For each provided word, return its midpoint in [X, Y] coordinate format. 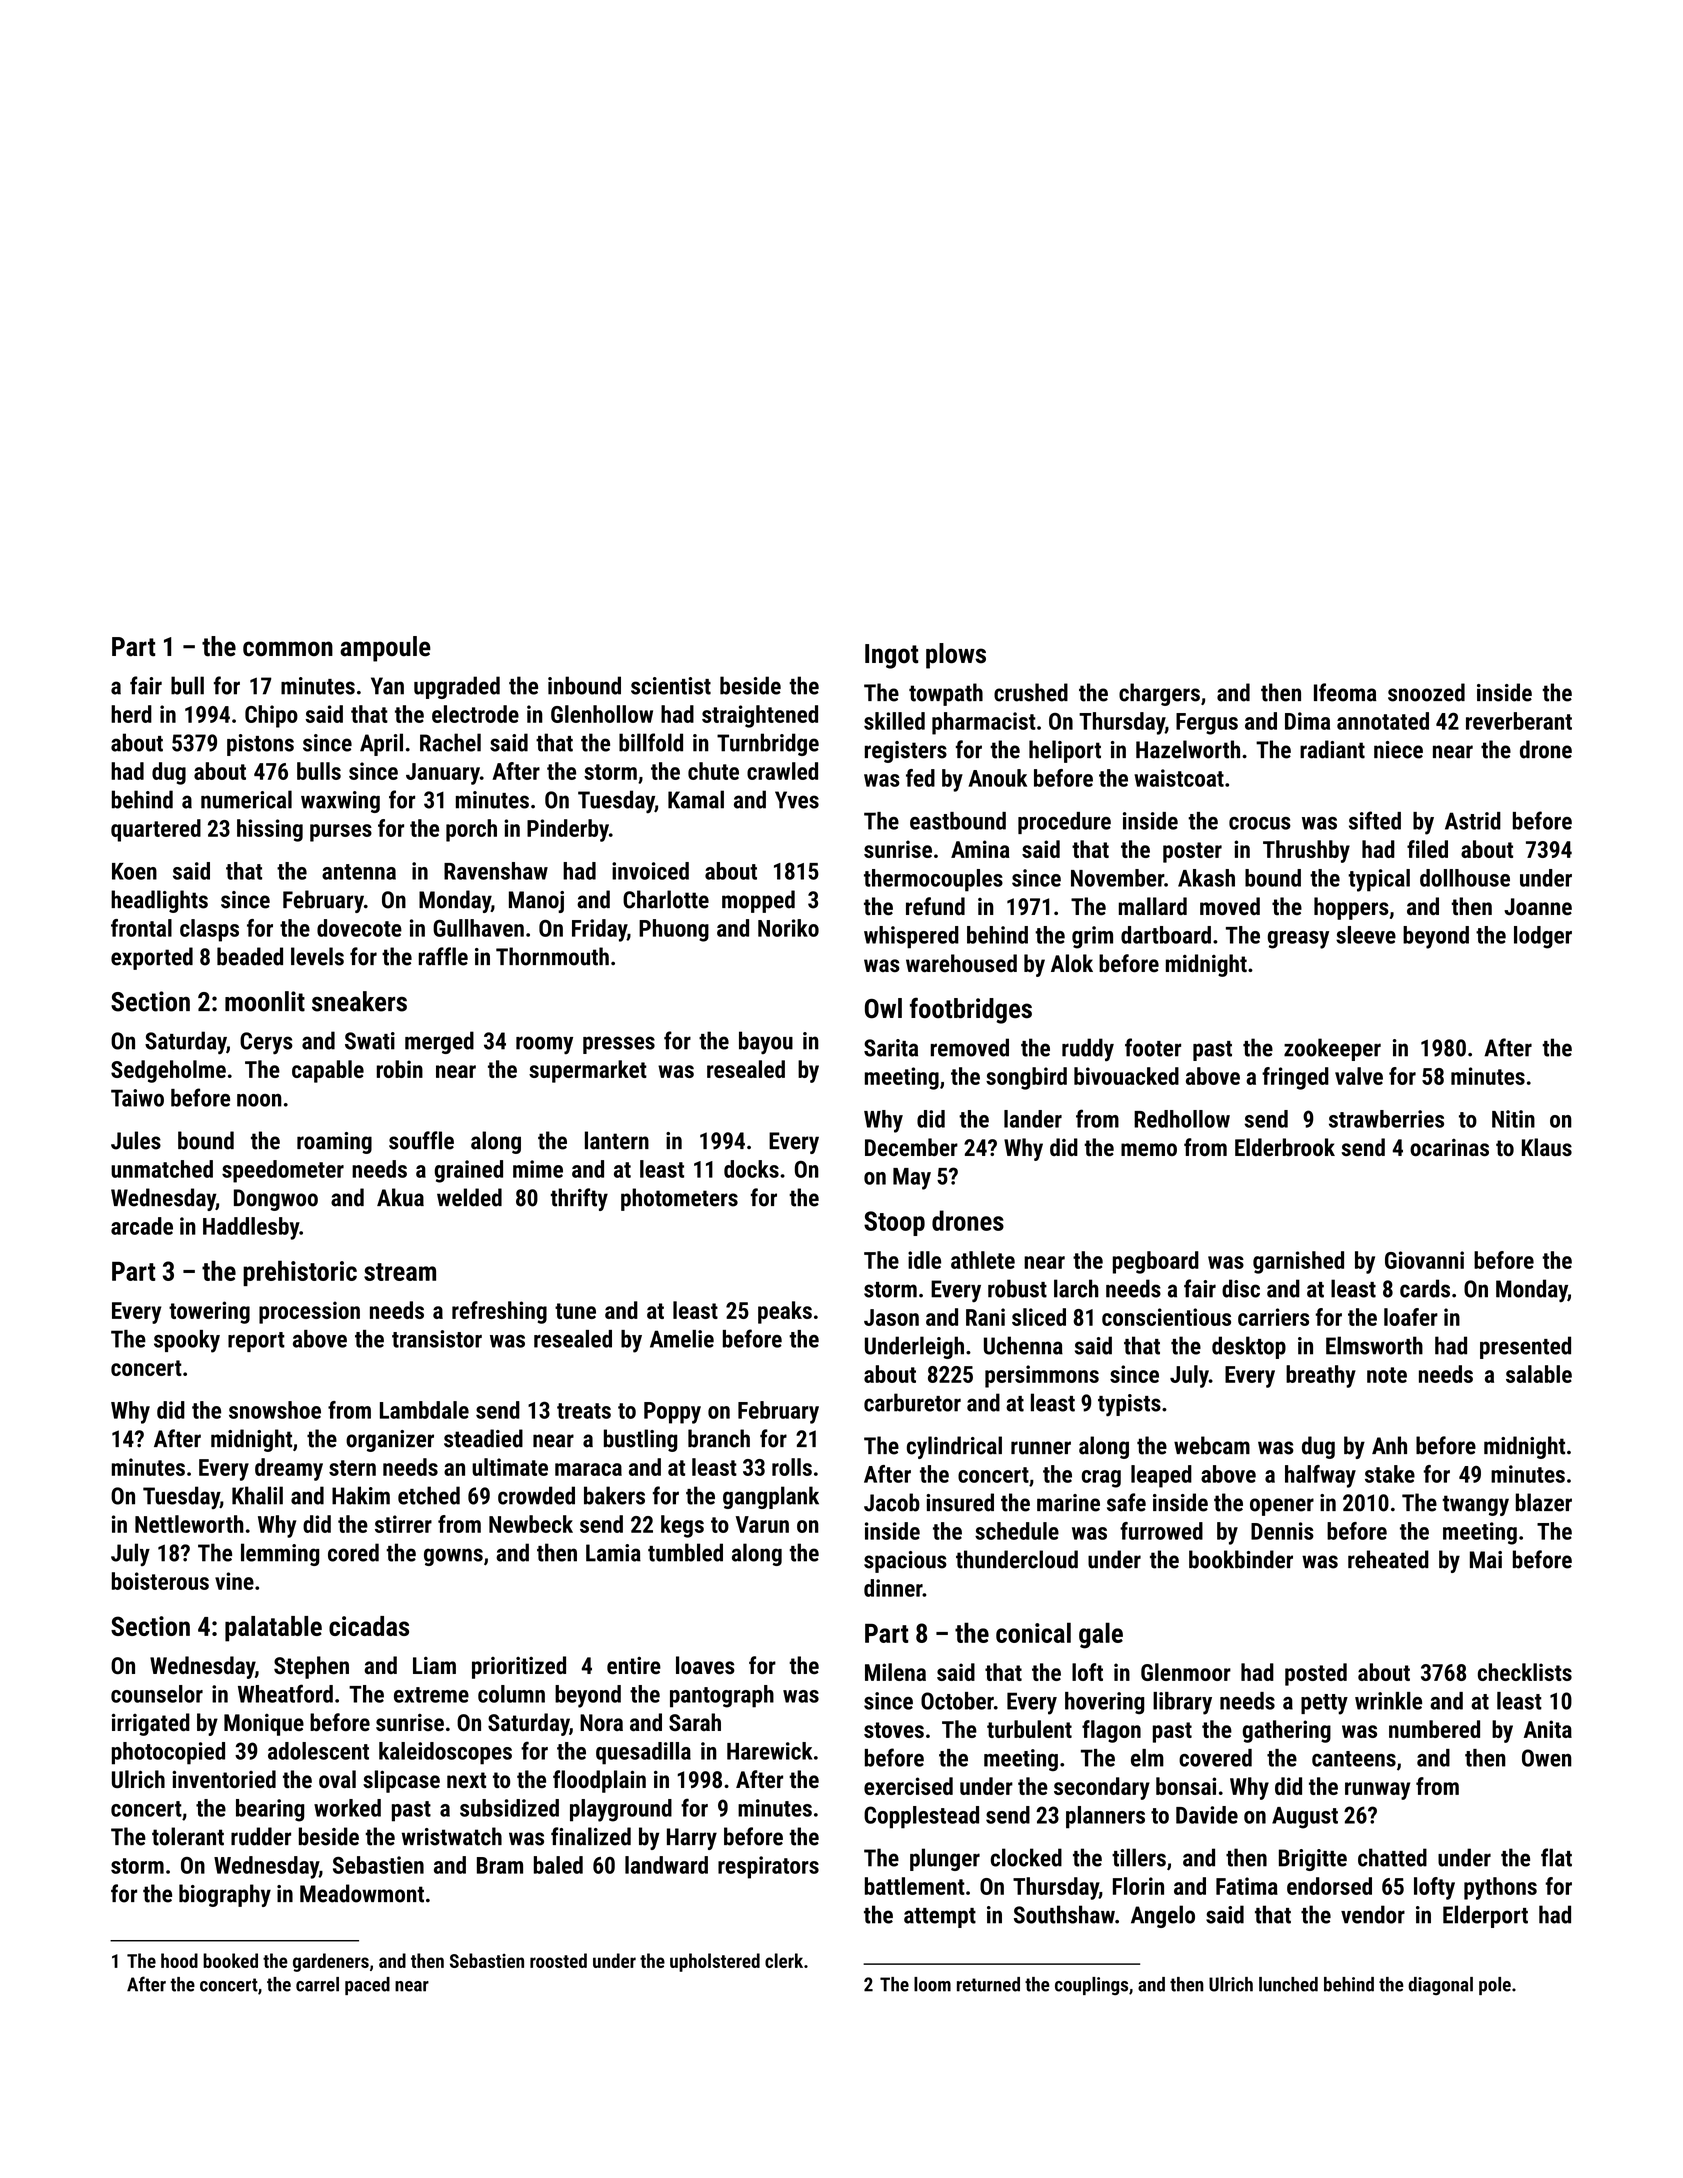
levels [317, 956]
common [288, 649]
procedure [1064, 823]
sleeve [1366, 935]
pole [1495, 1986]
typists [1129, 1405]
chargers [1159, 694]
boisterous [160, 1581]
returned [988, 1984]
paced [367, 1986]
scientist [671, 686]
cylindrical [954, 1447]
